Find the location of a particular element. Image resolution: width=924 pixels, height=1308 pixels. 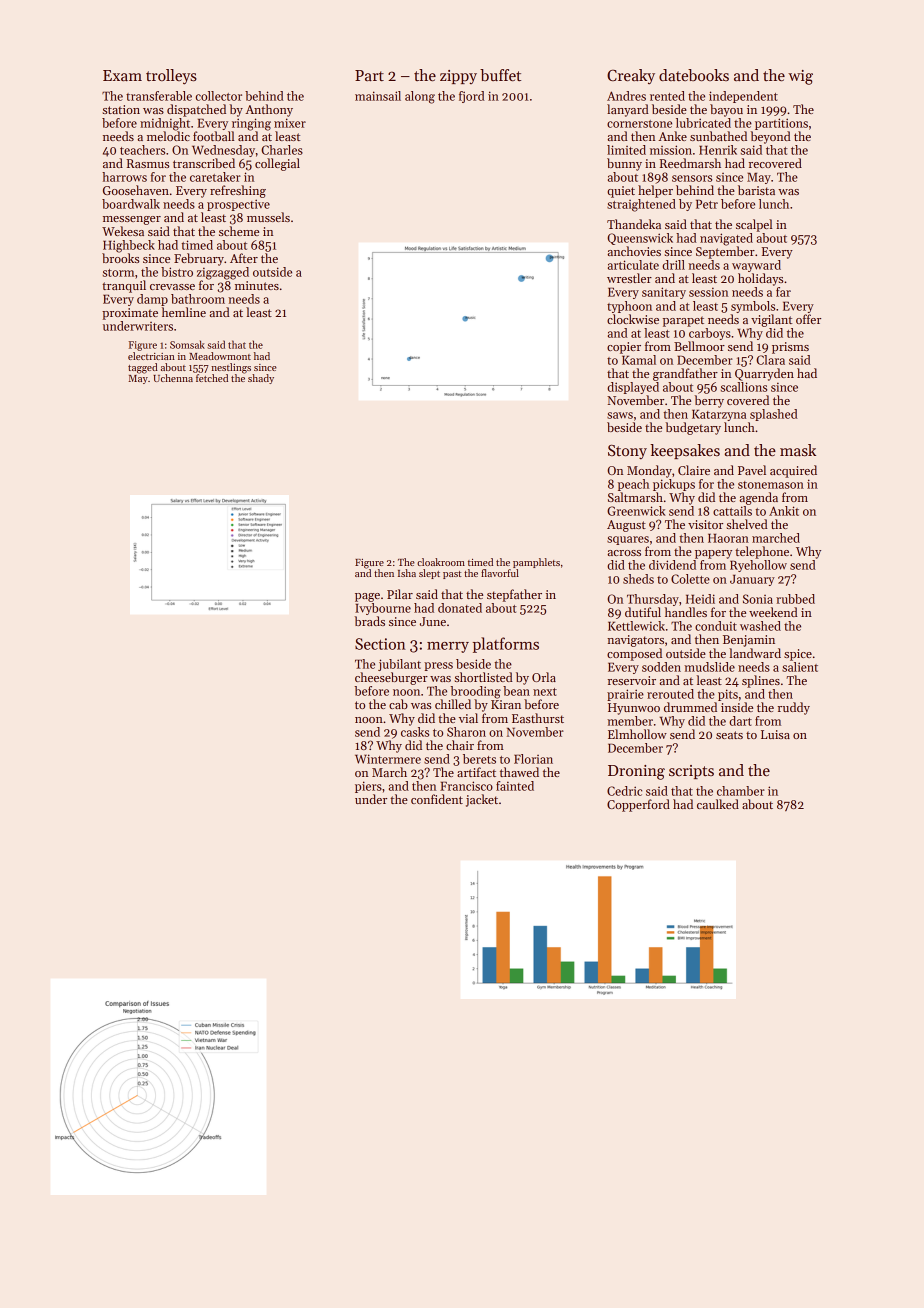

piers is located at coordinates (368, 787).
